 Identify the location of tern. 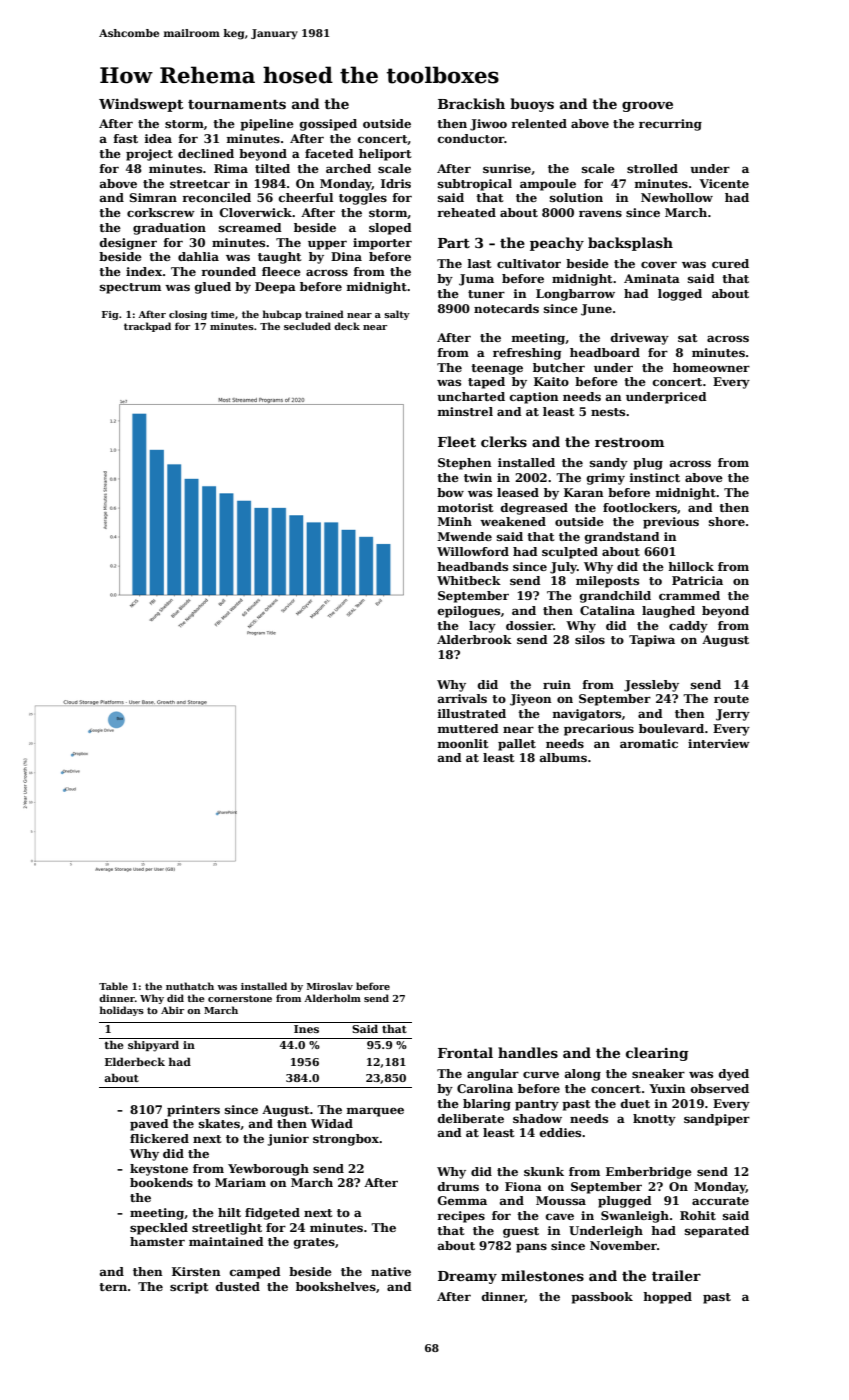
(113, 1287).
